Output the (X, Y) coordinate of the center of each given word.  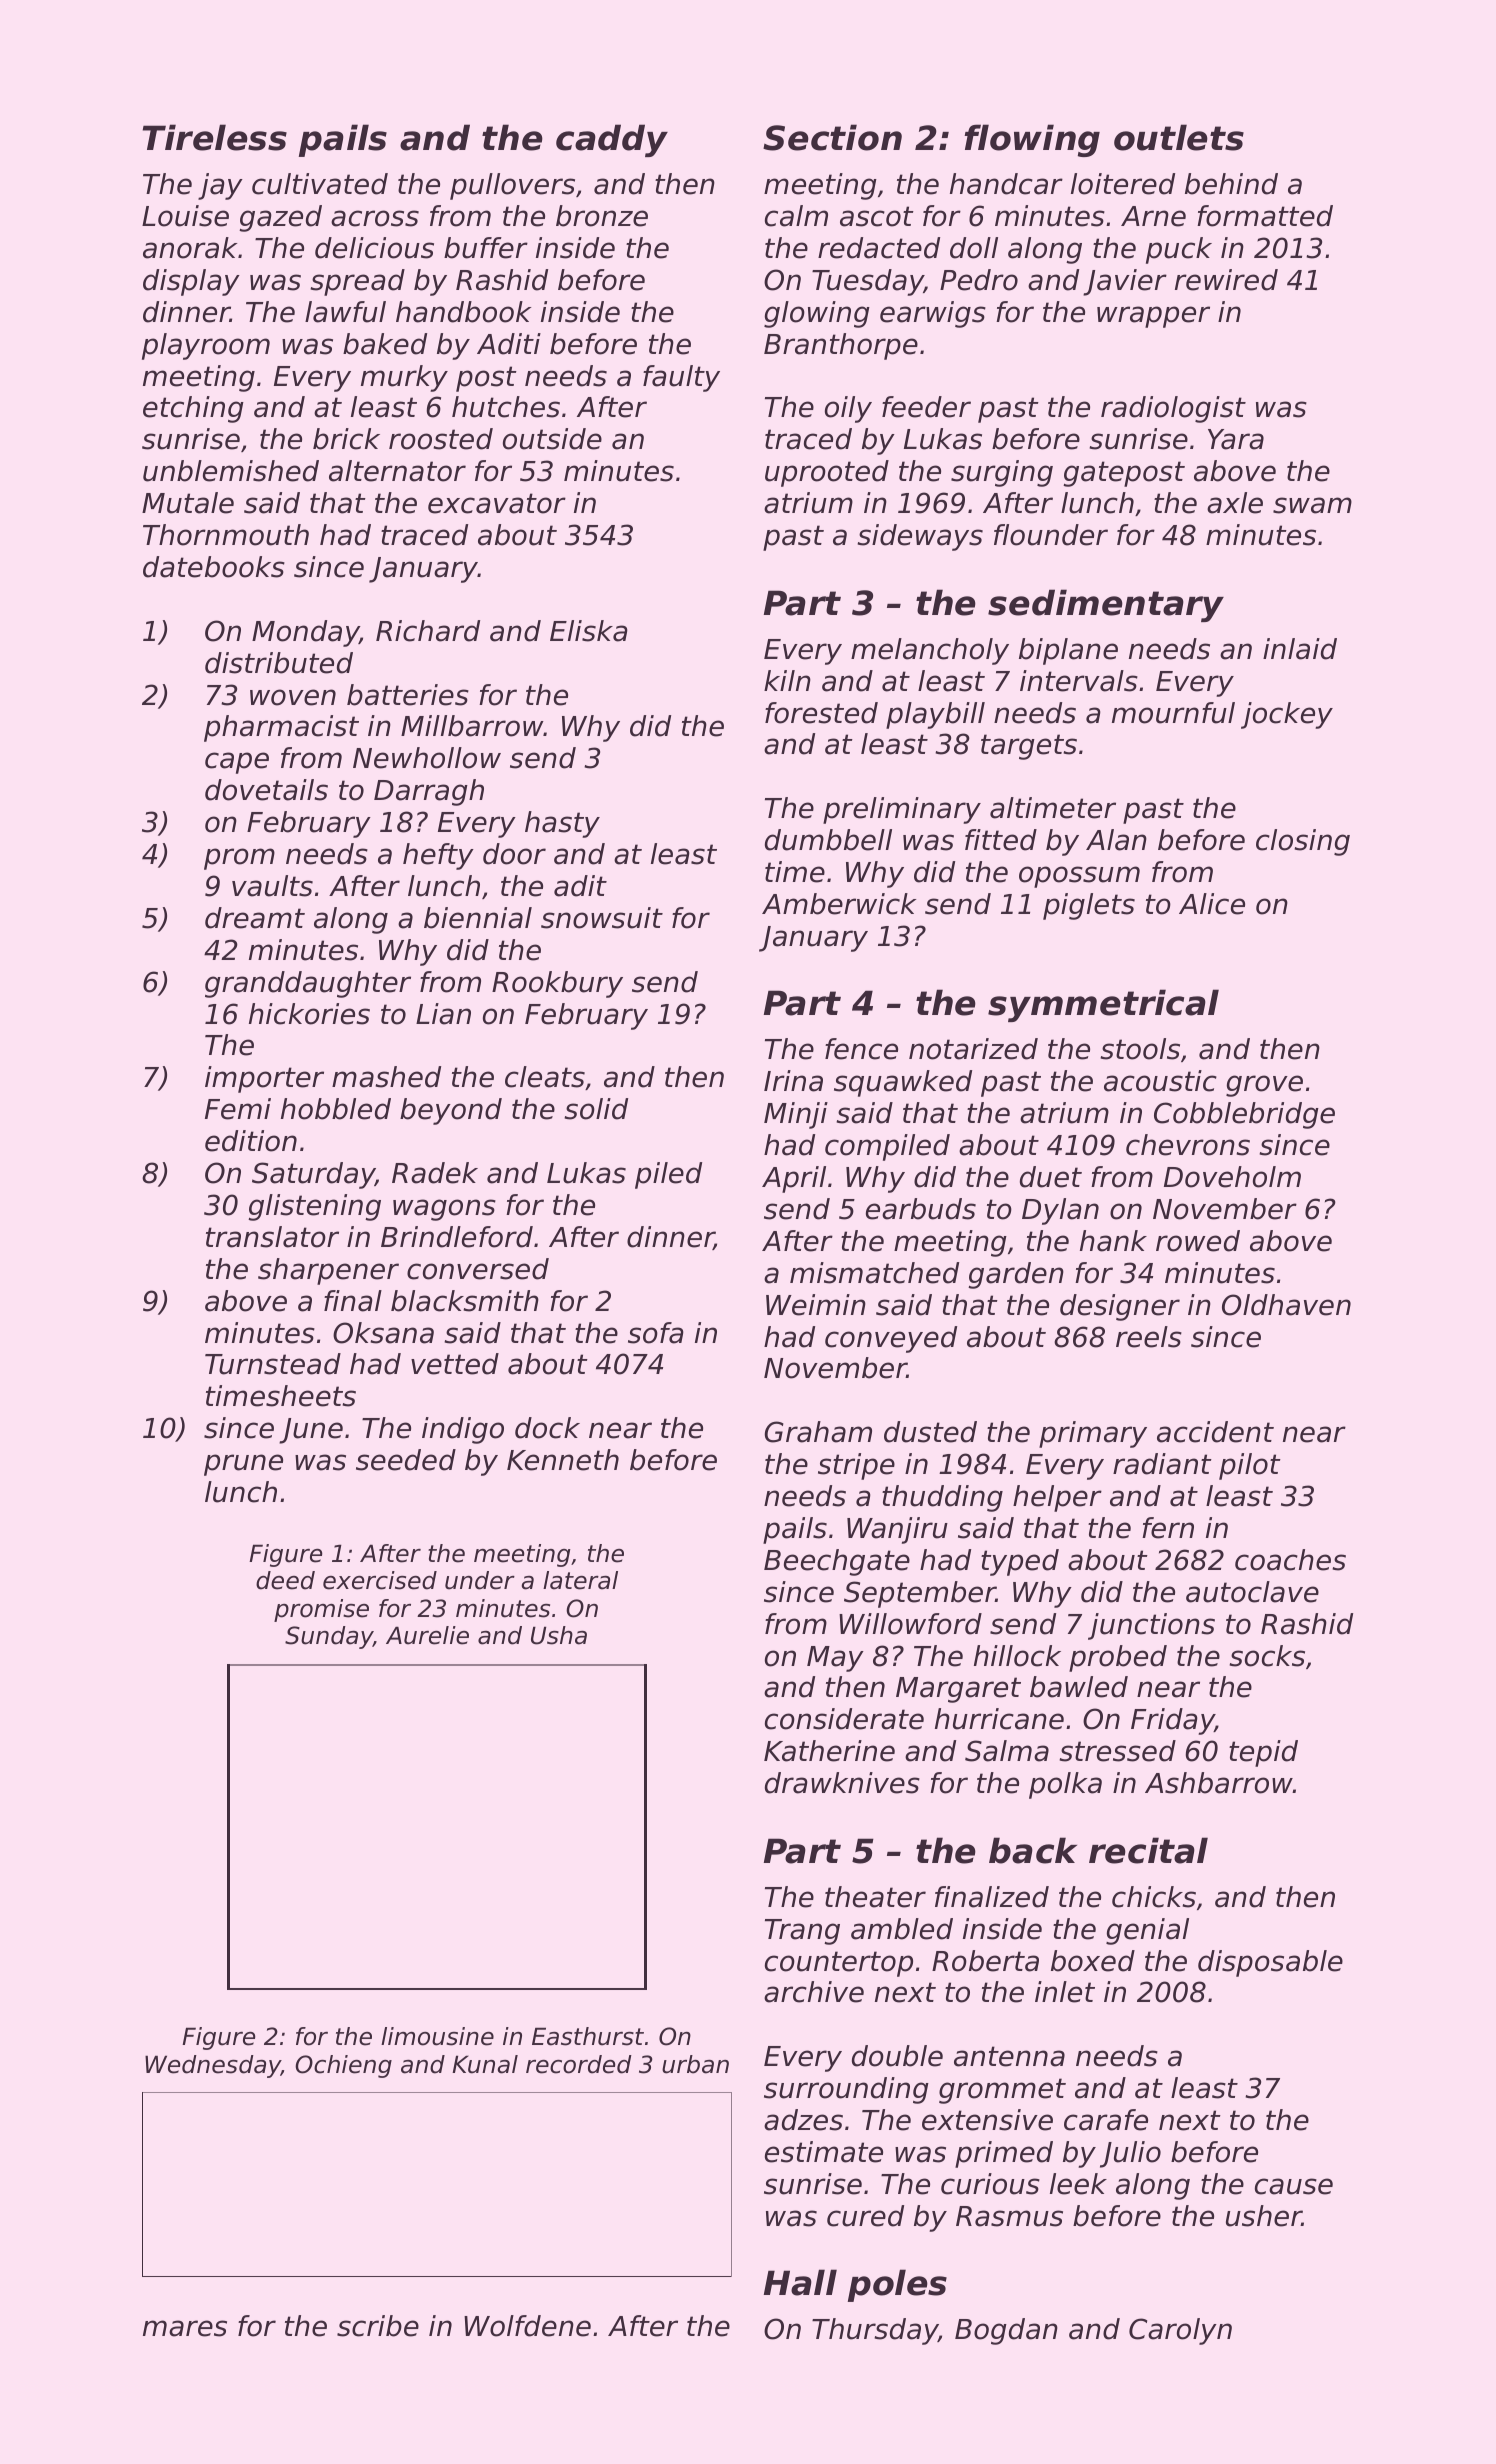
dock (547, 1428)
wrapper (1153, 317)
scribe (378, 2326)
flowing (1032, 140)
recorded (579, 2064)
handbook (463, 312)
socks (1267, 1656)
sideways (920, 537)
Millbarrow (472, 726)
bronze (602, 216)
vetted (455, 1364)
